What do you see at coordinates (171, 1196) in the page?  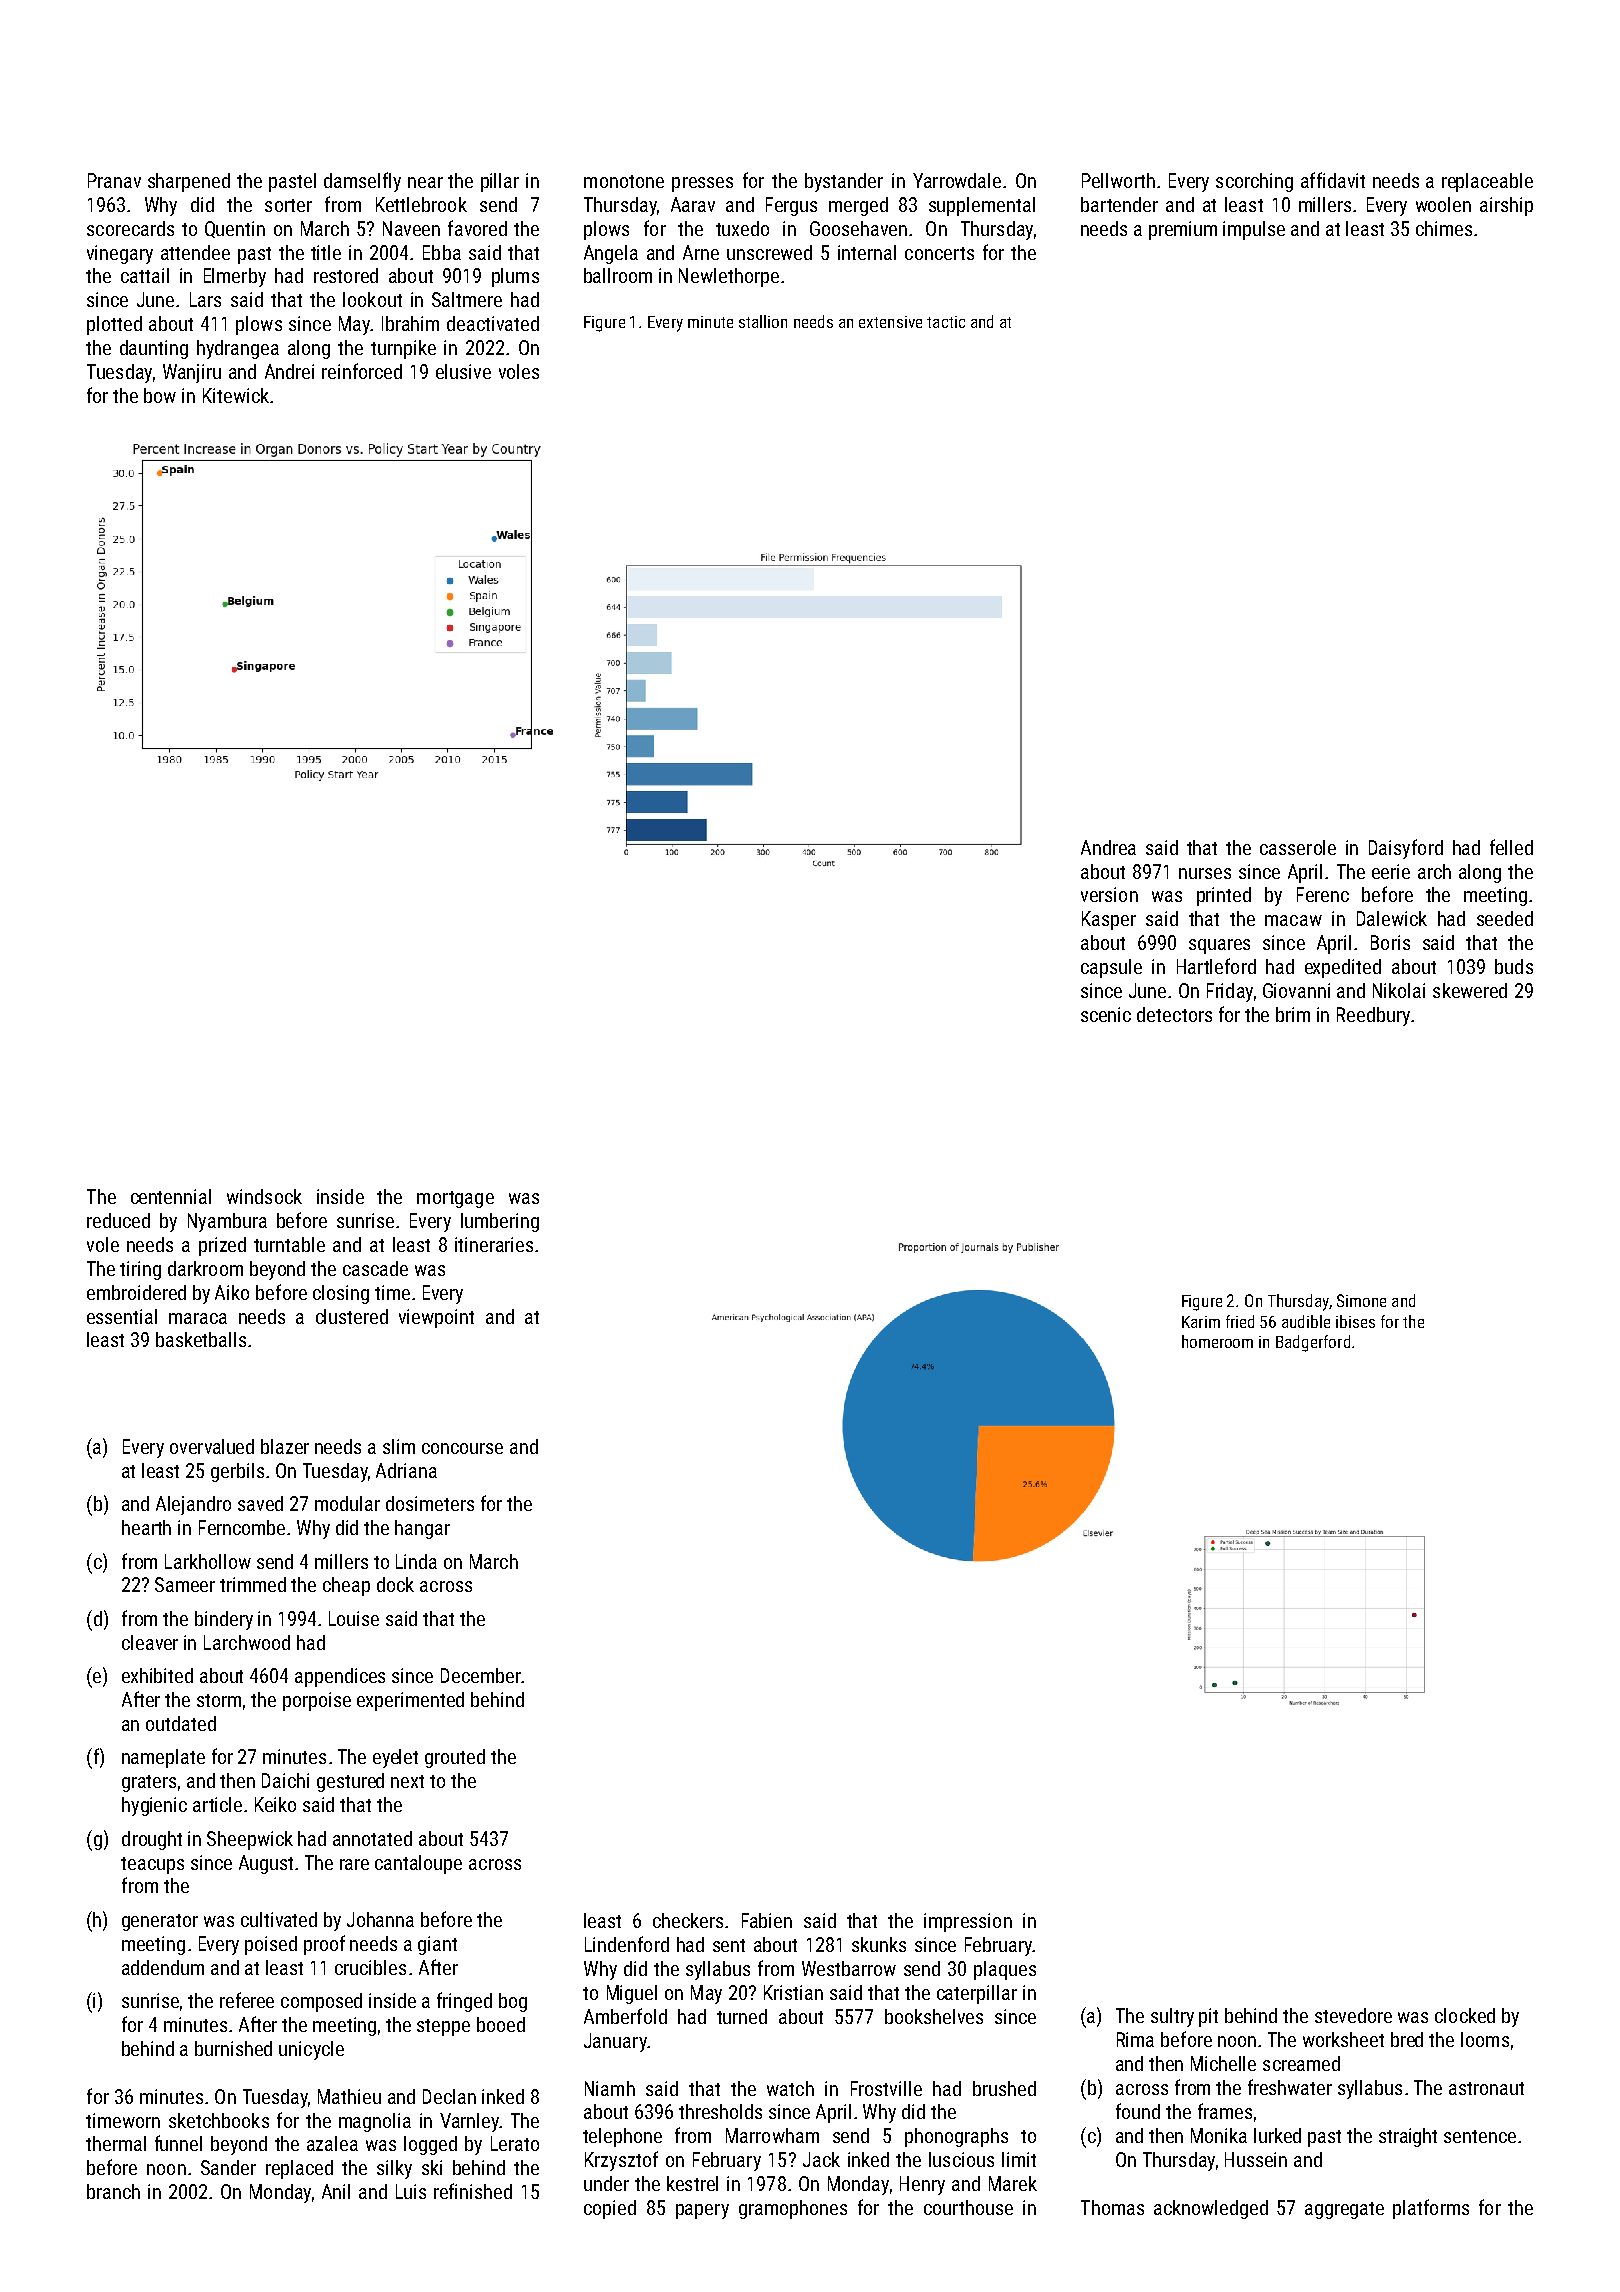 I see `centennial` at bounding box center [171, 1196].
